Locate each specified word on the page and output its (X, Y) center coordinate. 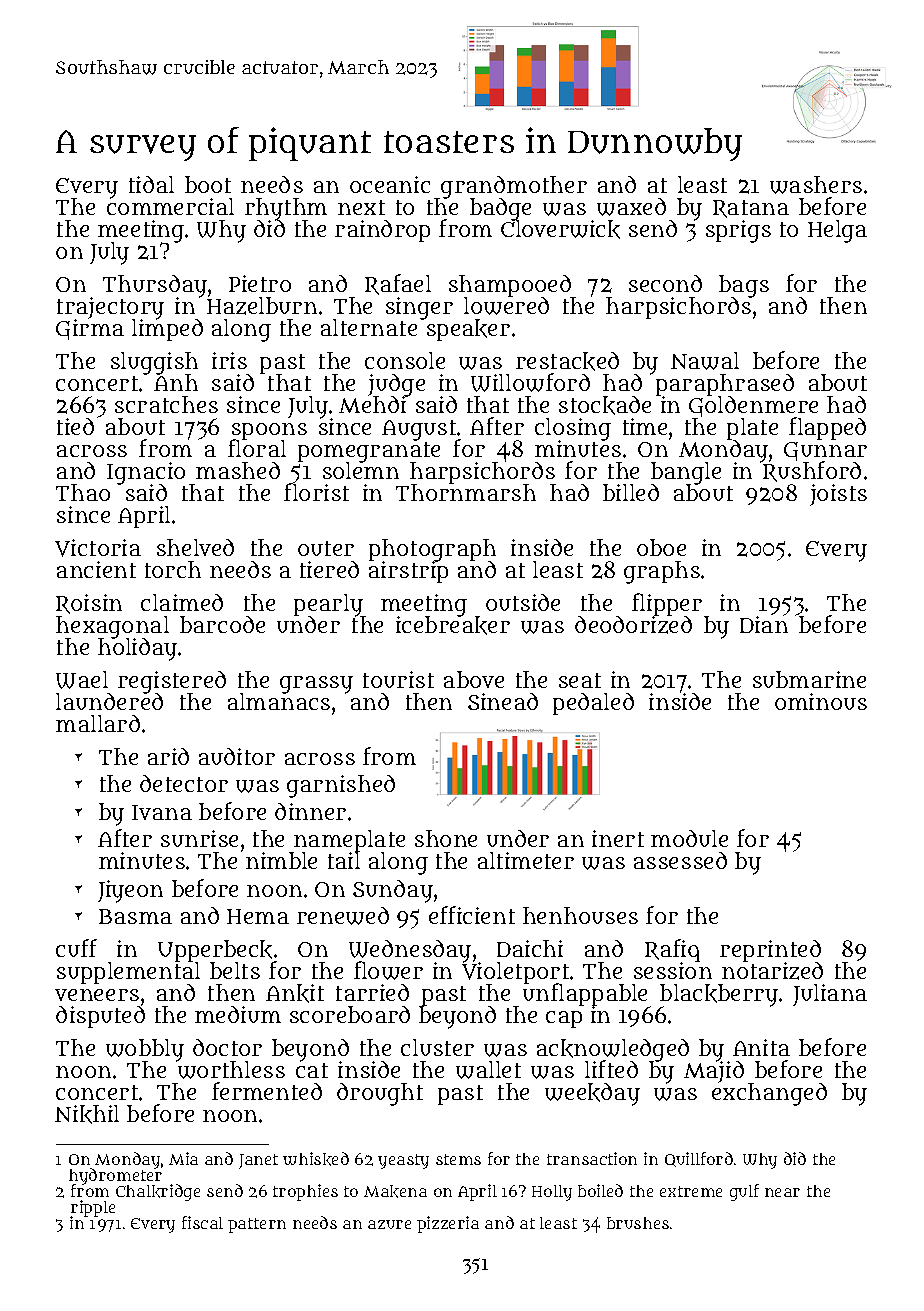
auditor (237, 756)
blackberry (719, 995)
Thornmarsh (466, 492)
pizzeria (448, 1224)
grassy (316, 685)
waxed (631, 207)
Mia (183, 1158)
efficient (472, 915)
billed (631, 492)
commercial (170, 206)
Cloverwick (560, 229)
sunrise (199, 838)
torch (173, 569)
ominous (821, 701)
